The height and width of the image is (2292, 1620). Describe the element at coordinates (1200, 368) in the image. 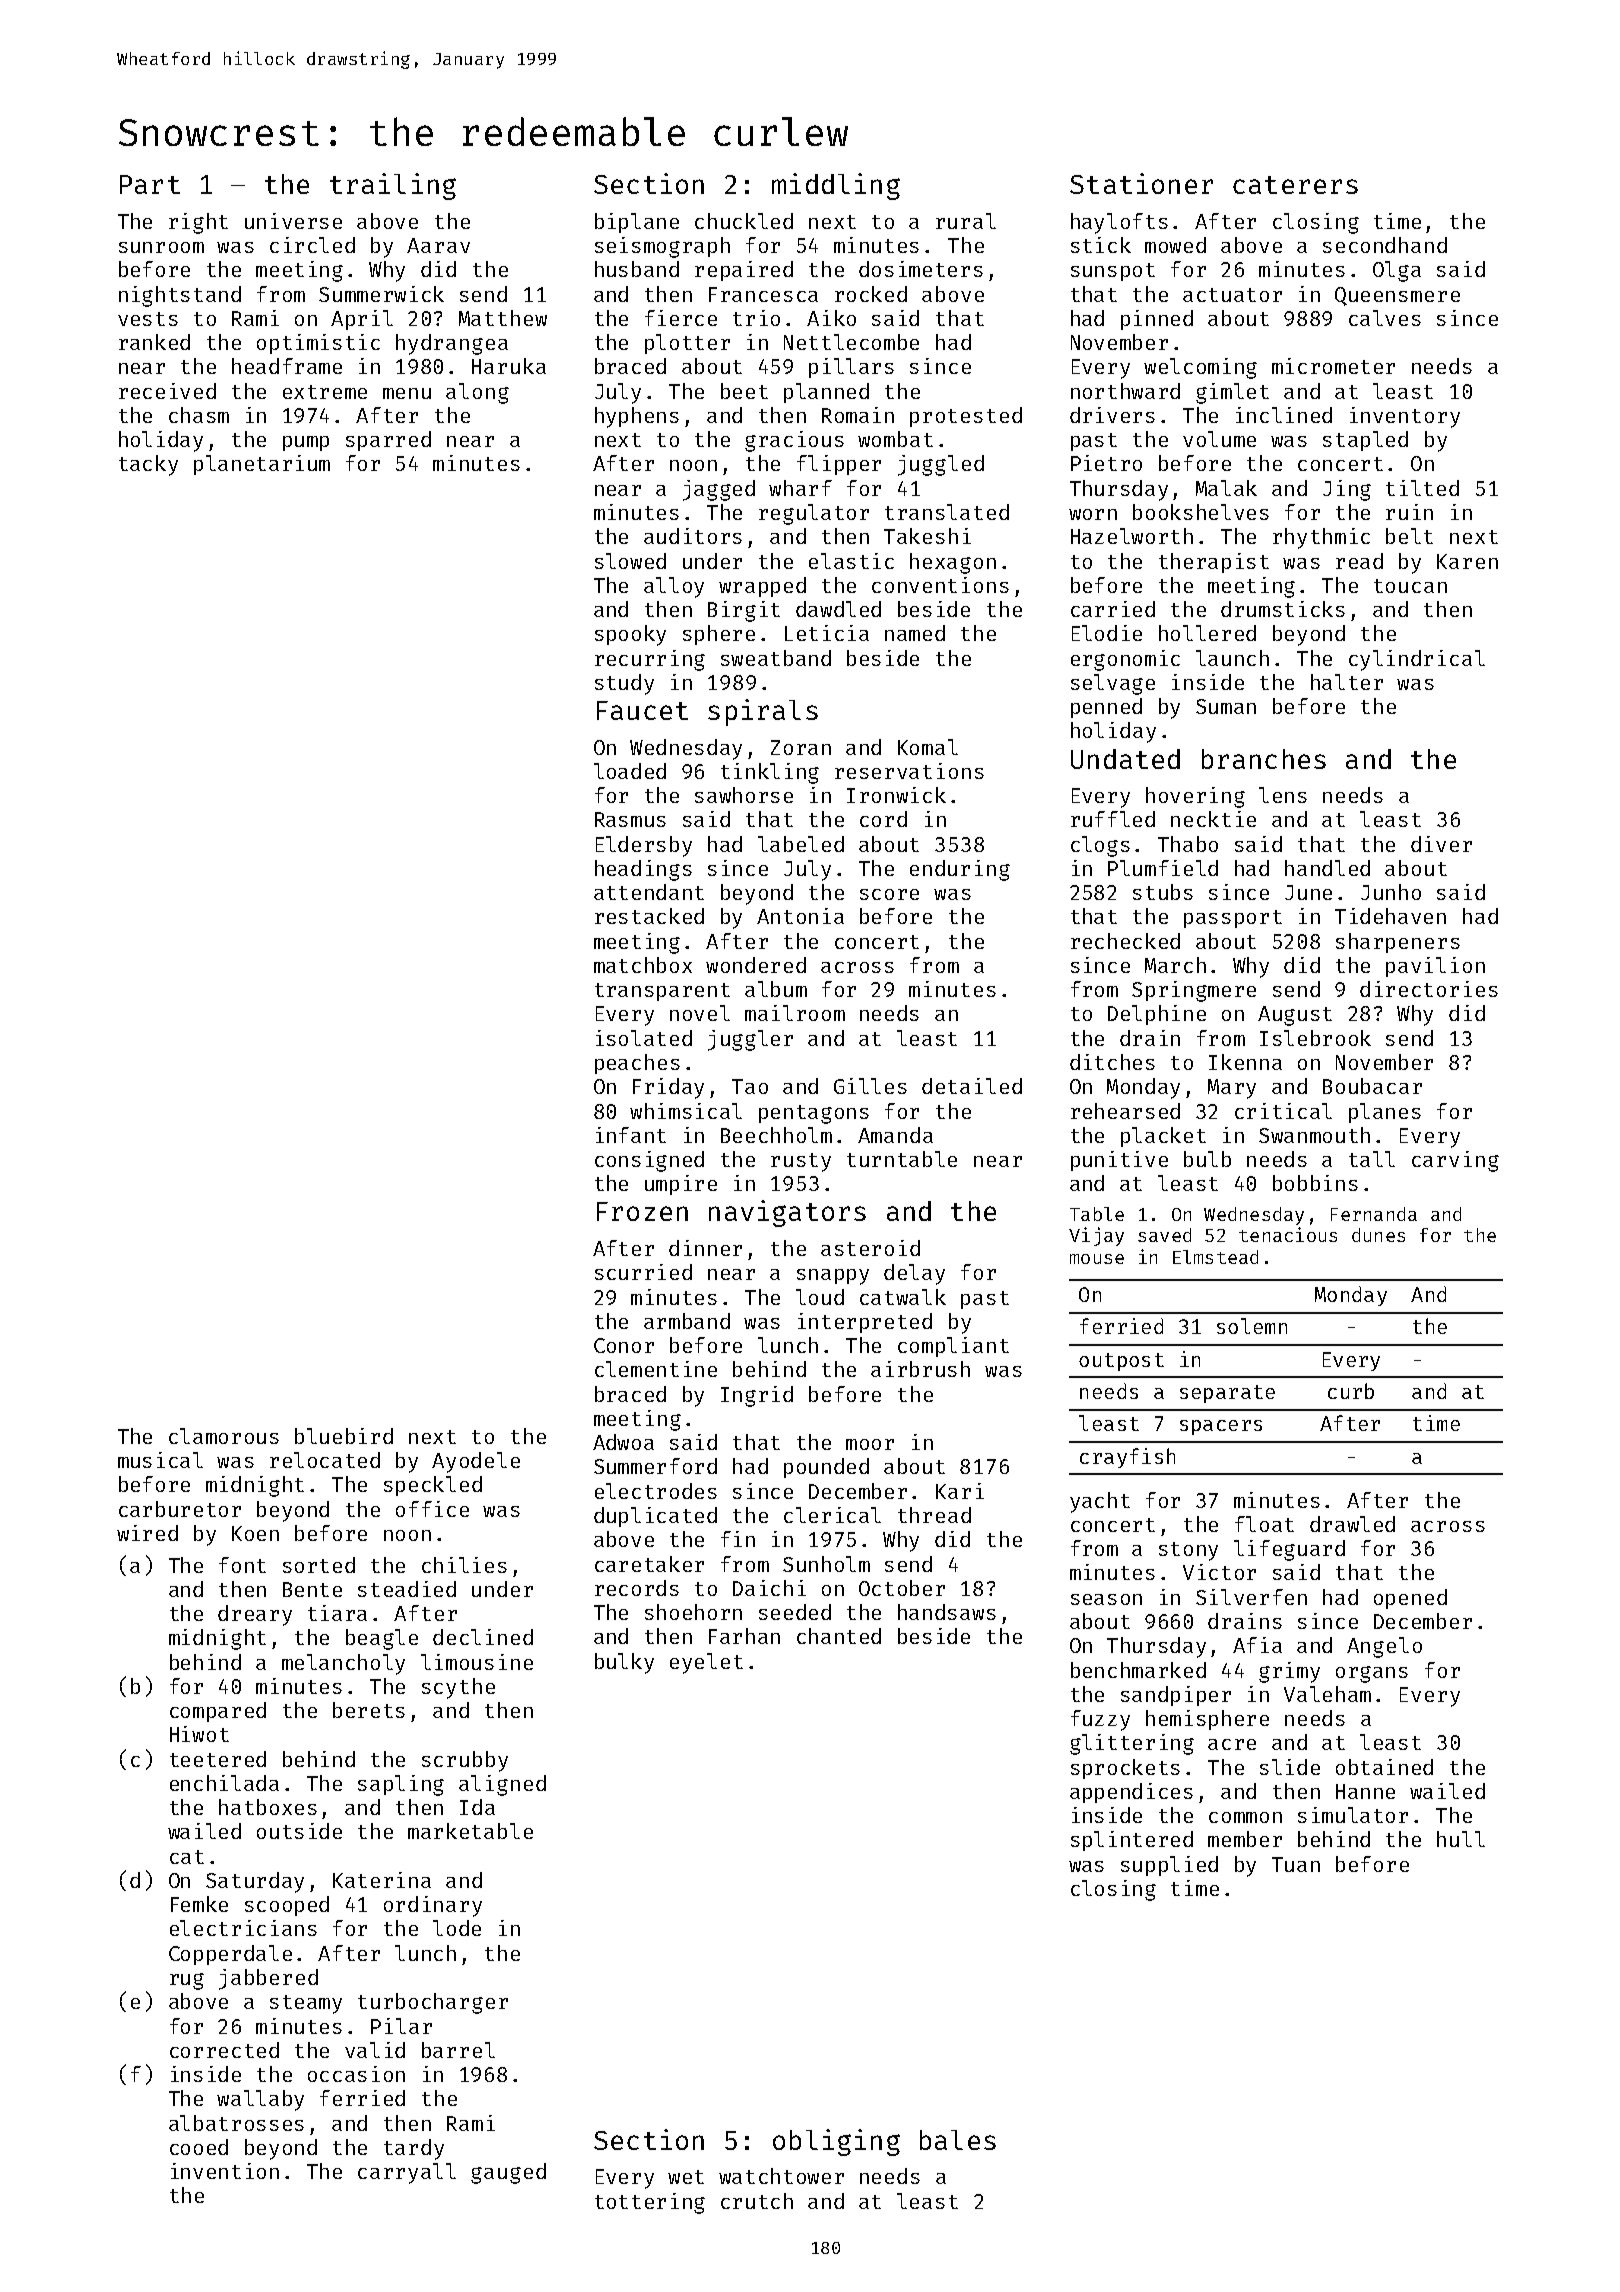

I see `welcoming` at that location.
